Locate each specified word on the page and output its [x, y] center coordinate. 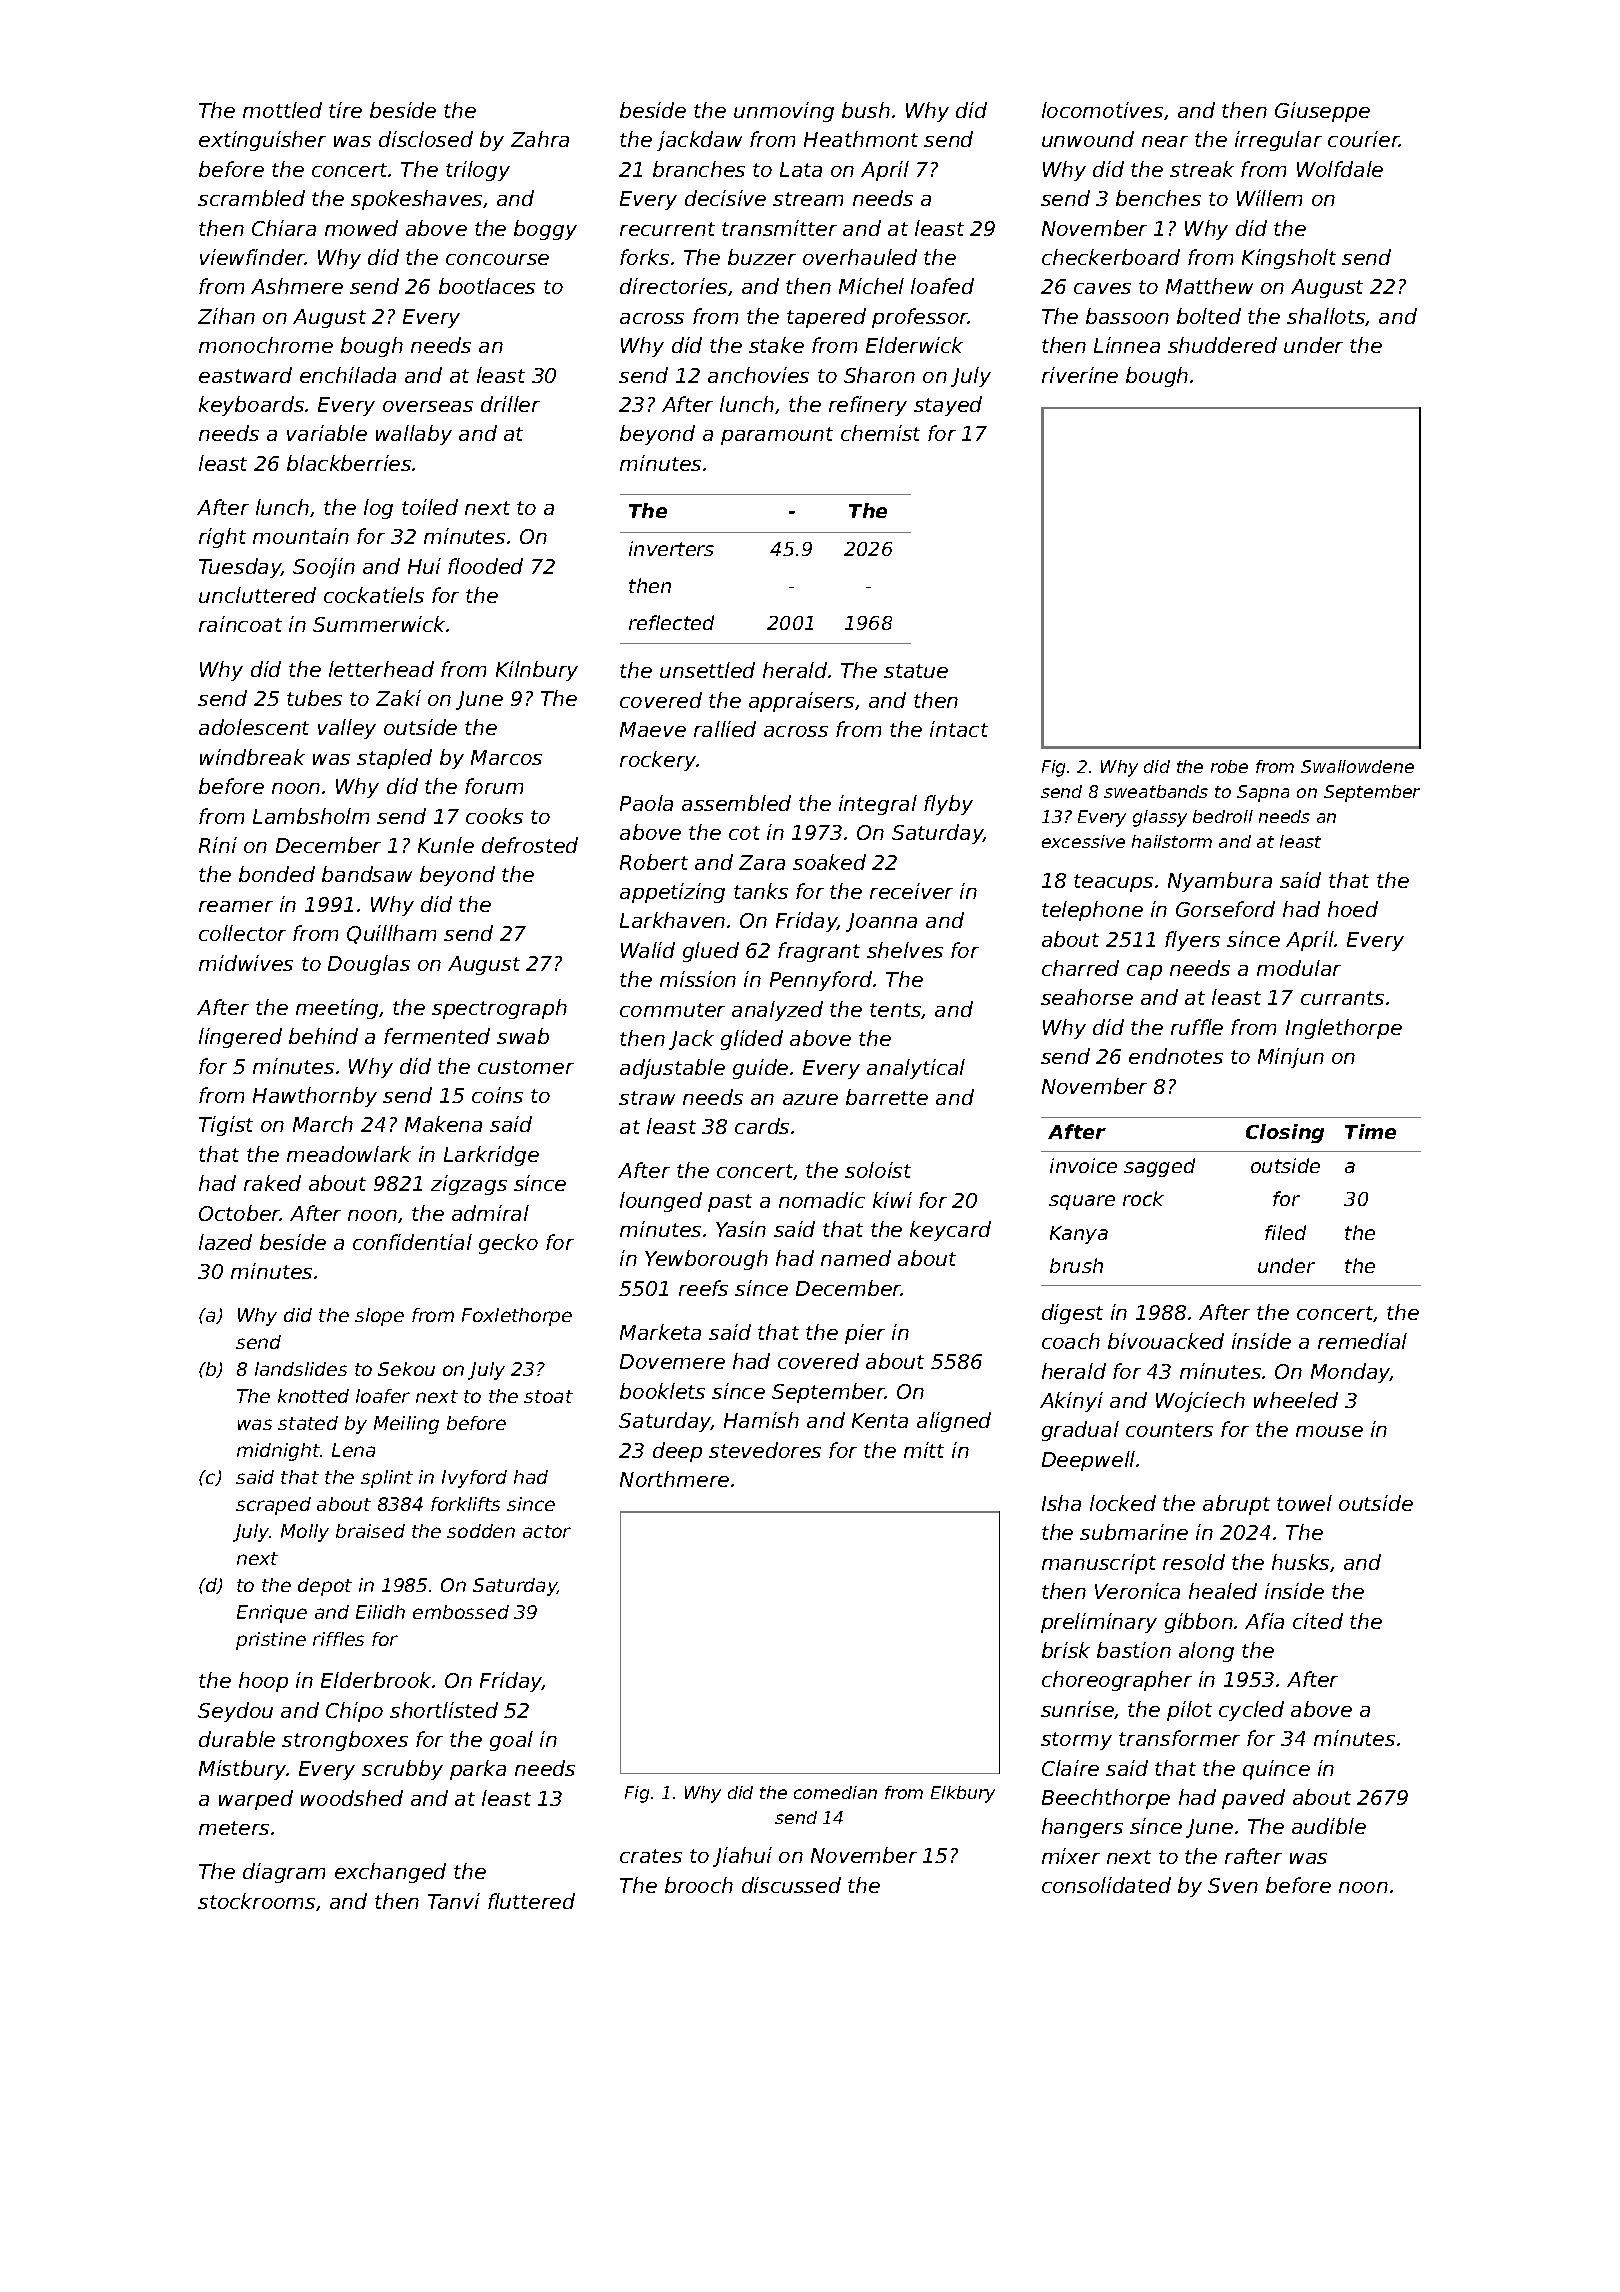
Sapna [1263, 793]
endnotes [1176, 1056]
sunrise [1077, 1709]
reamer [236, 906]
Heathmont [861, 139]
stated [308, 1423]
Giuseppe [1322, 112]
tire [345, 110]
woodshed [352, 1798]
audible [1329, 1826]
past [730, 1203]
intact [959, 729]
